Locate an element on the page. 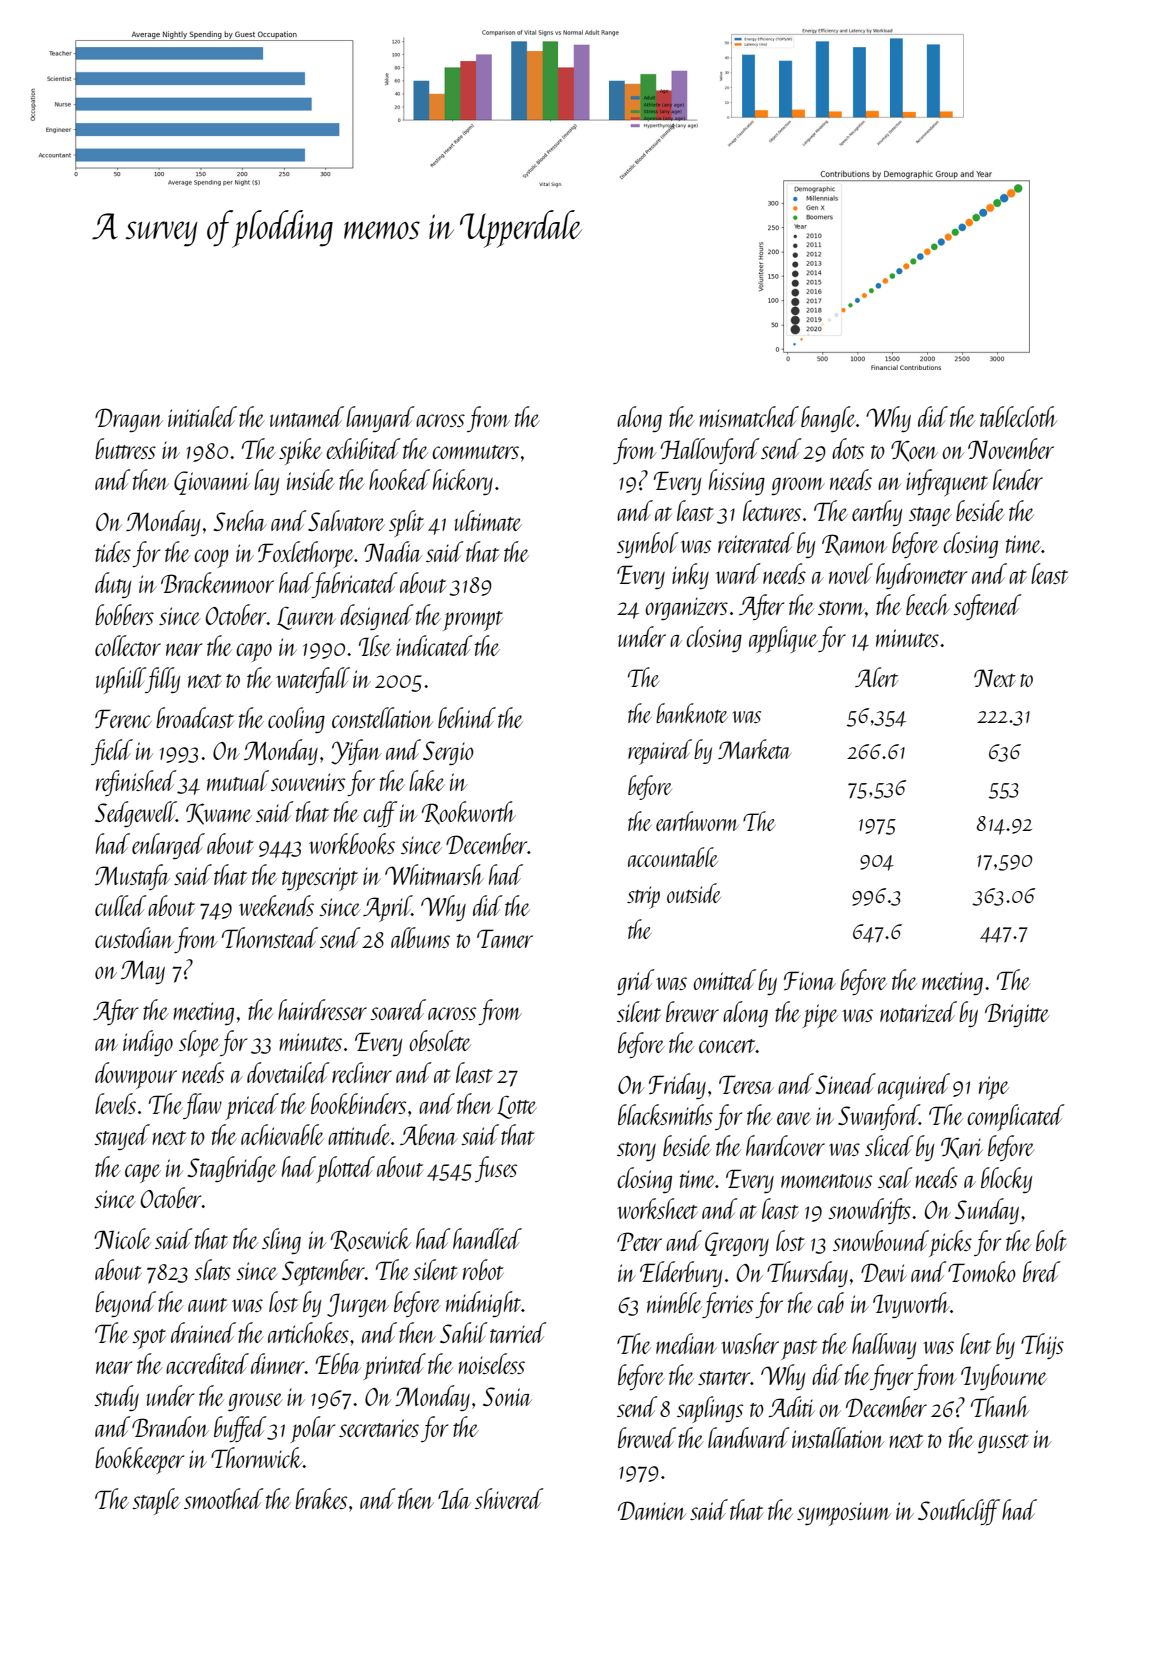 The image size is (1165, 1654). tablecloth is located at coordinates (1018, 416).
